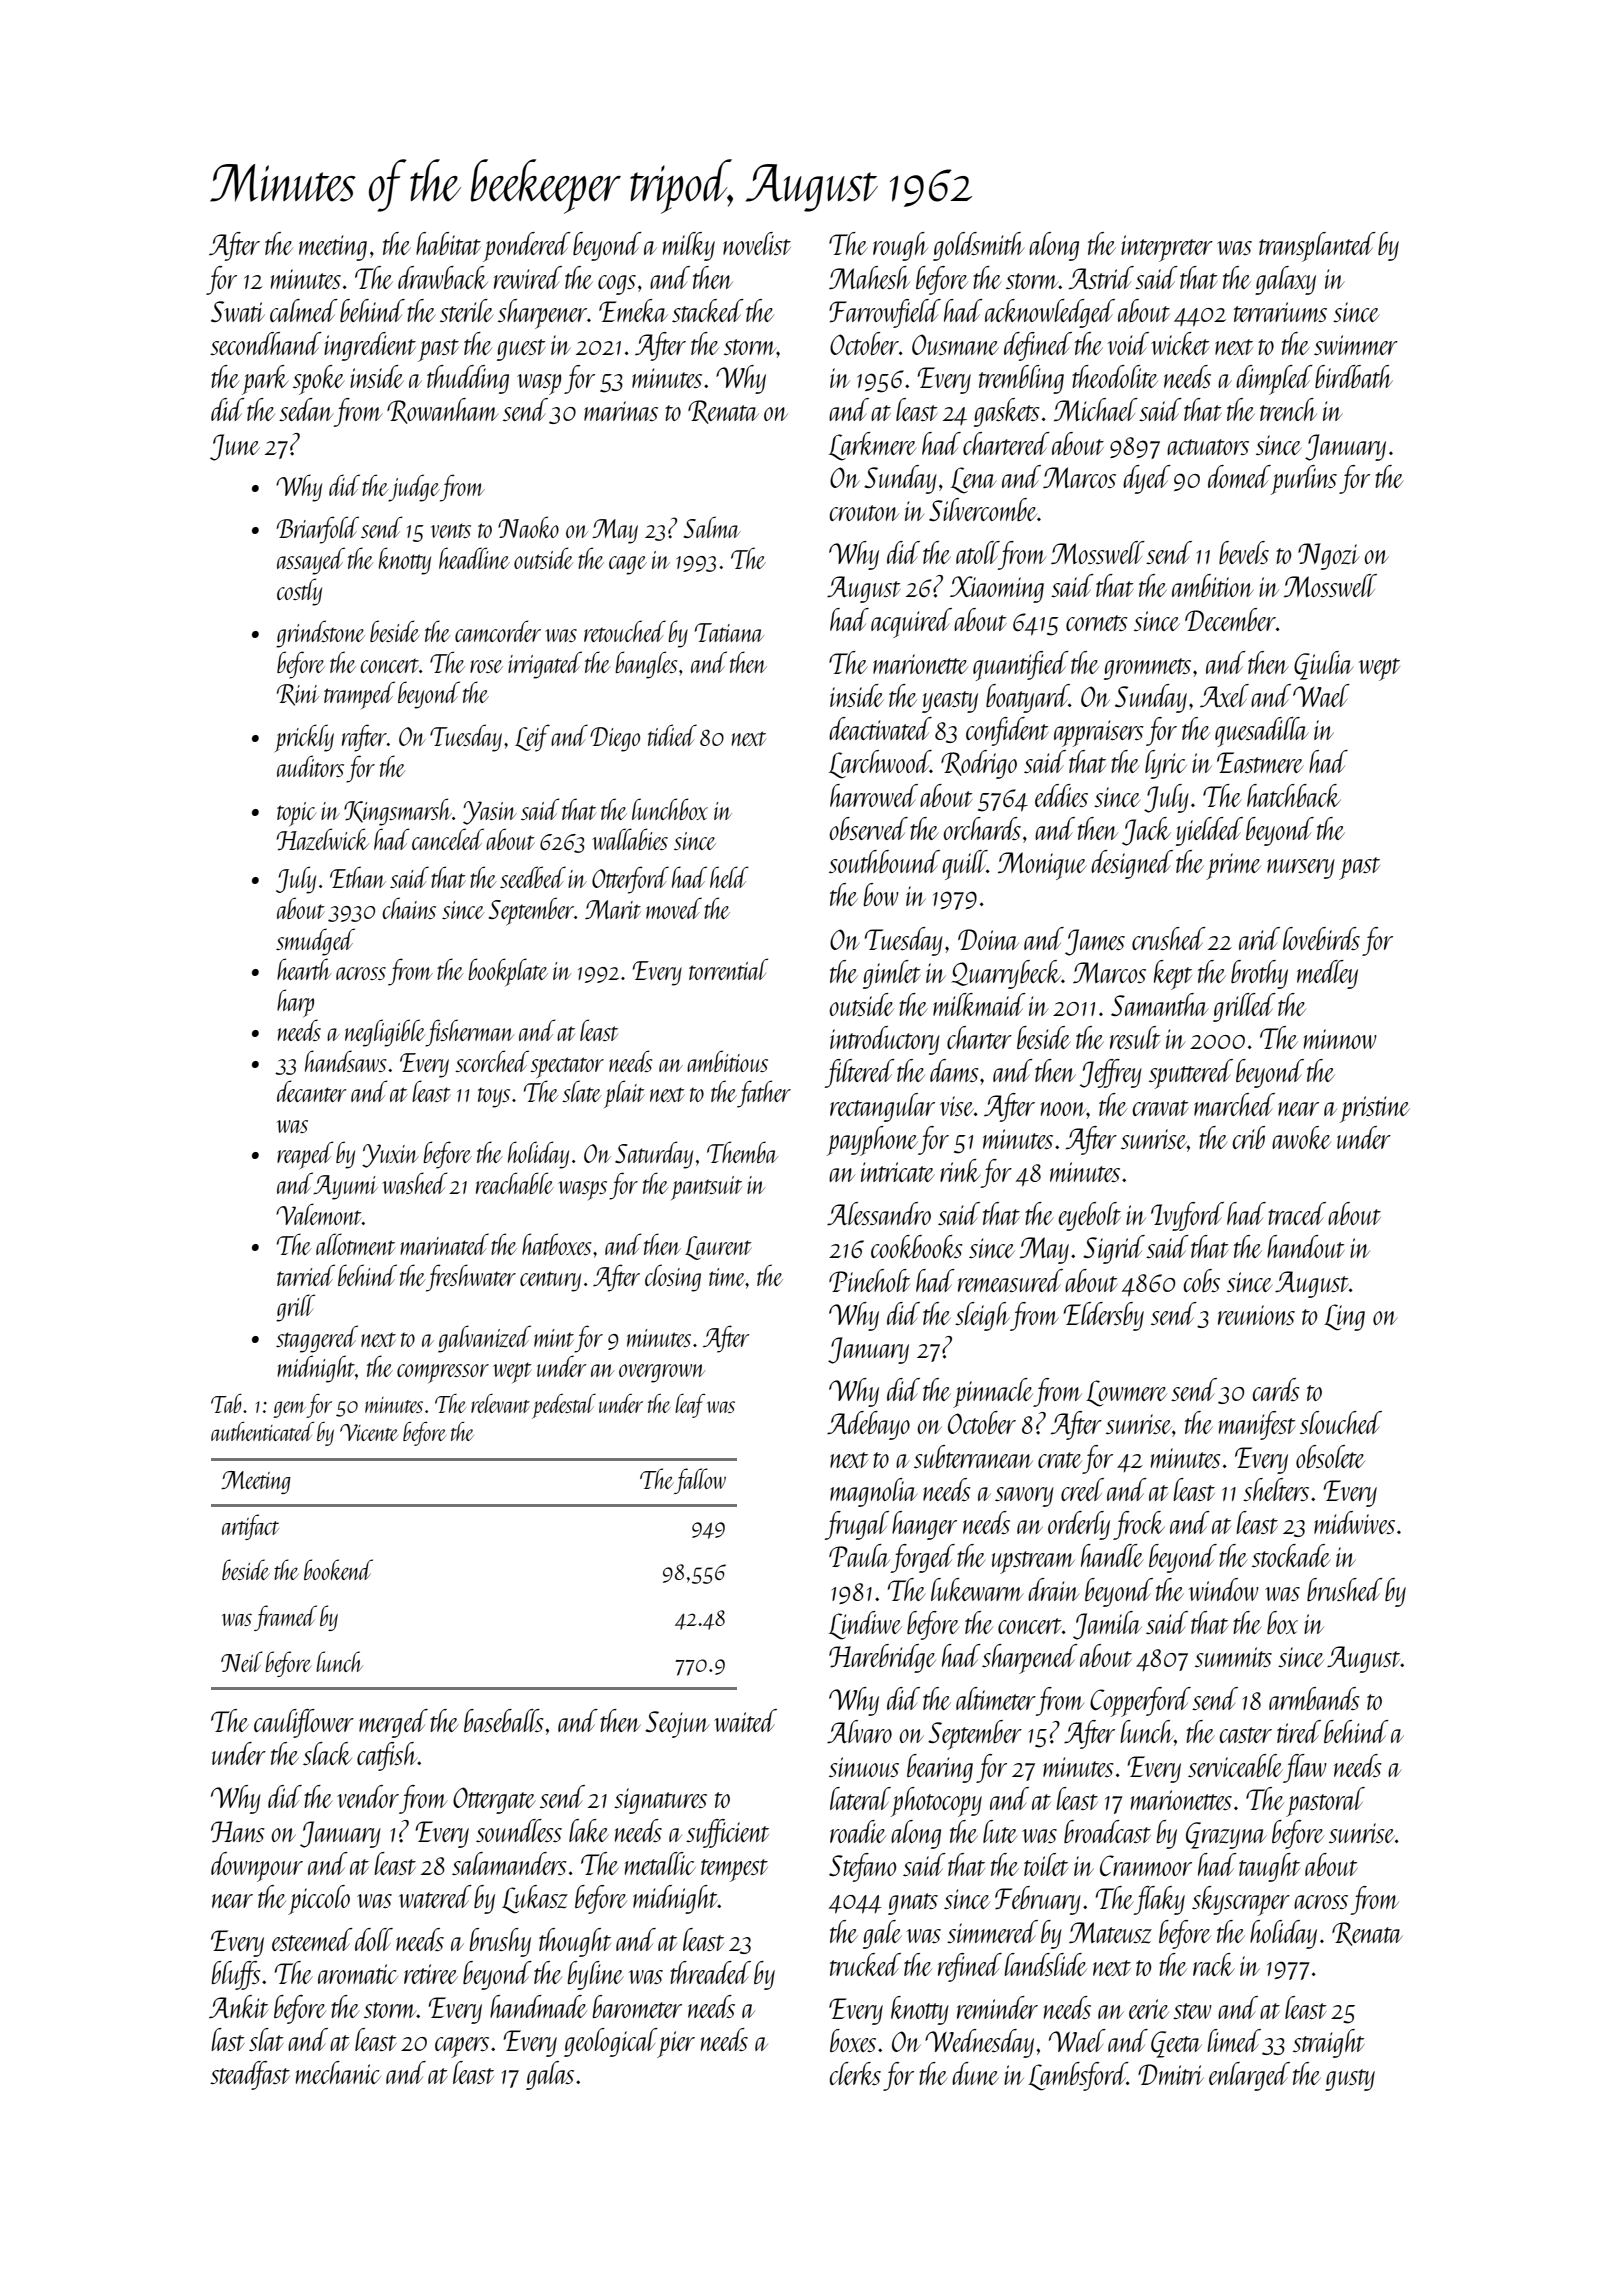  Describe the element at coordinates (873, 446) in the screenshot. I see `Larkmere` at that location.
